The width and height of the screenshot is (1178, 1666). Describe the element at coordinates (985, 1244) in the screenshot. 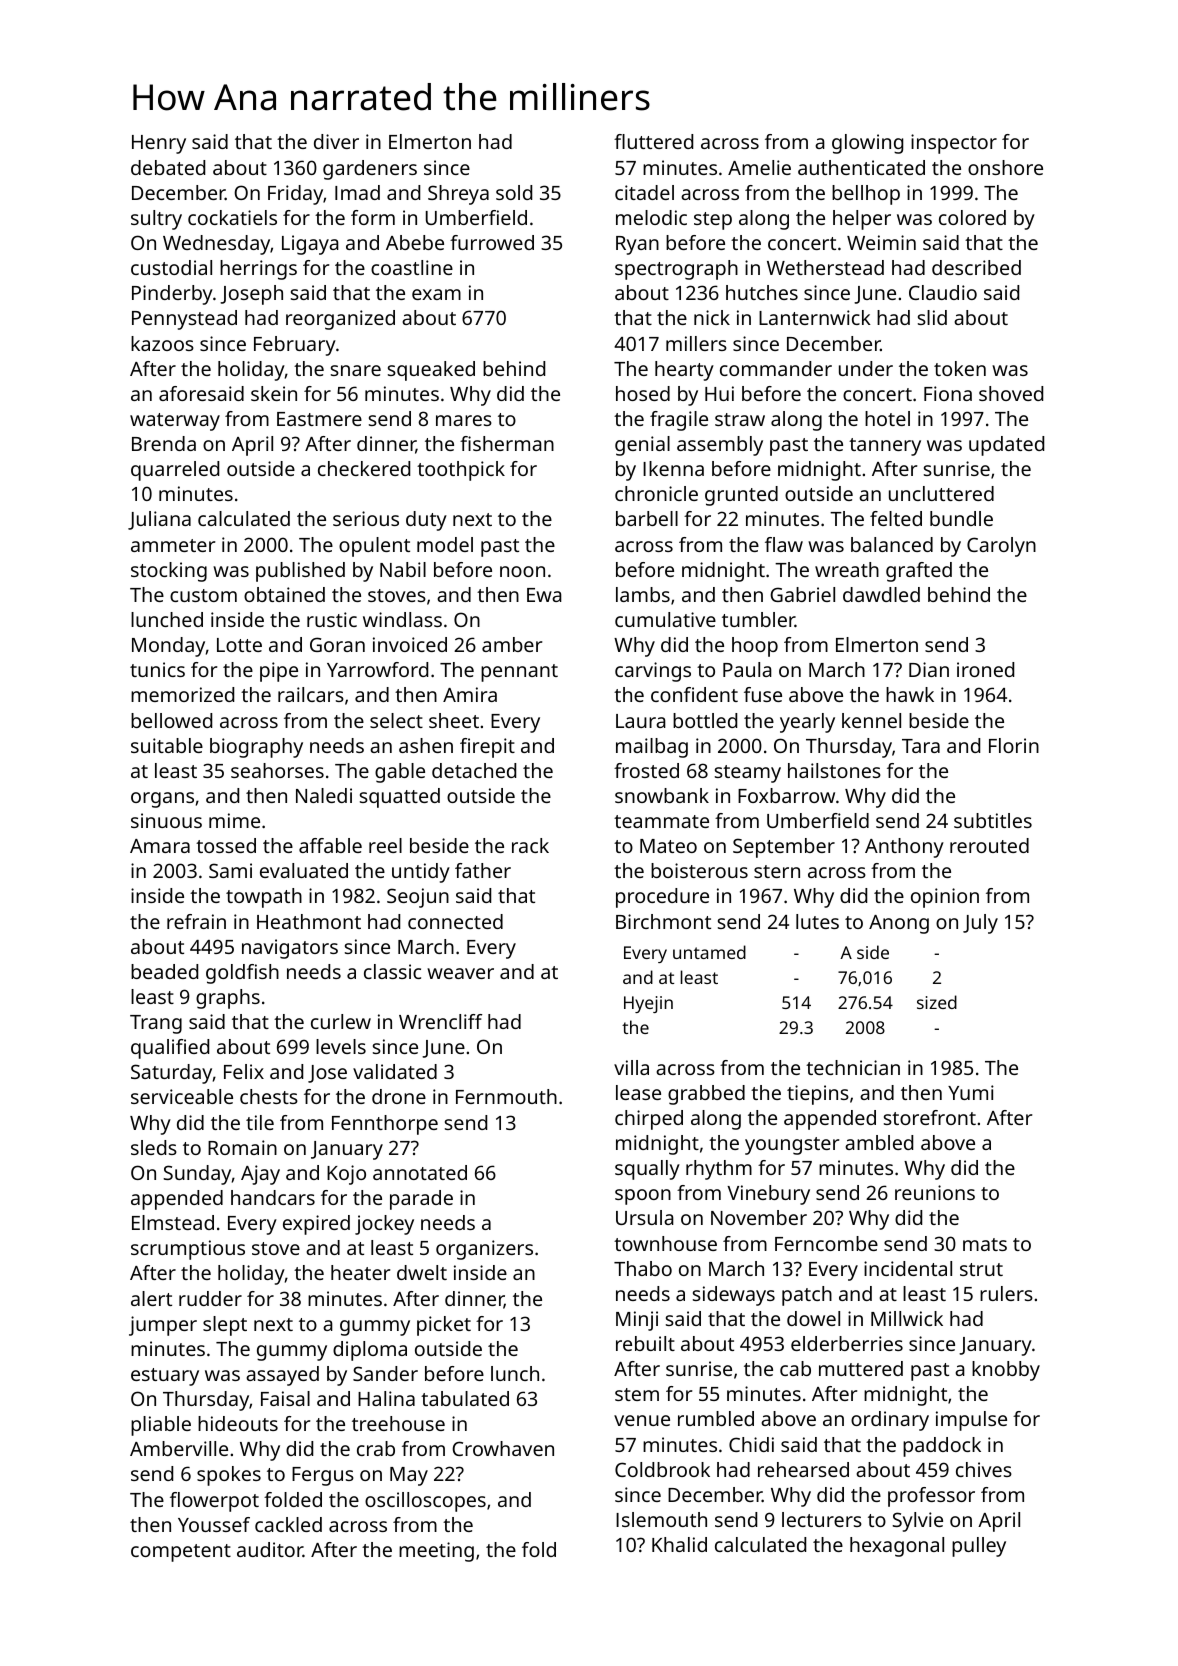

I see `mats` at that location.
